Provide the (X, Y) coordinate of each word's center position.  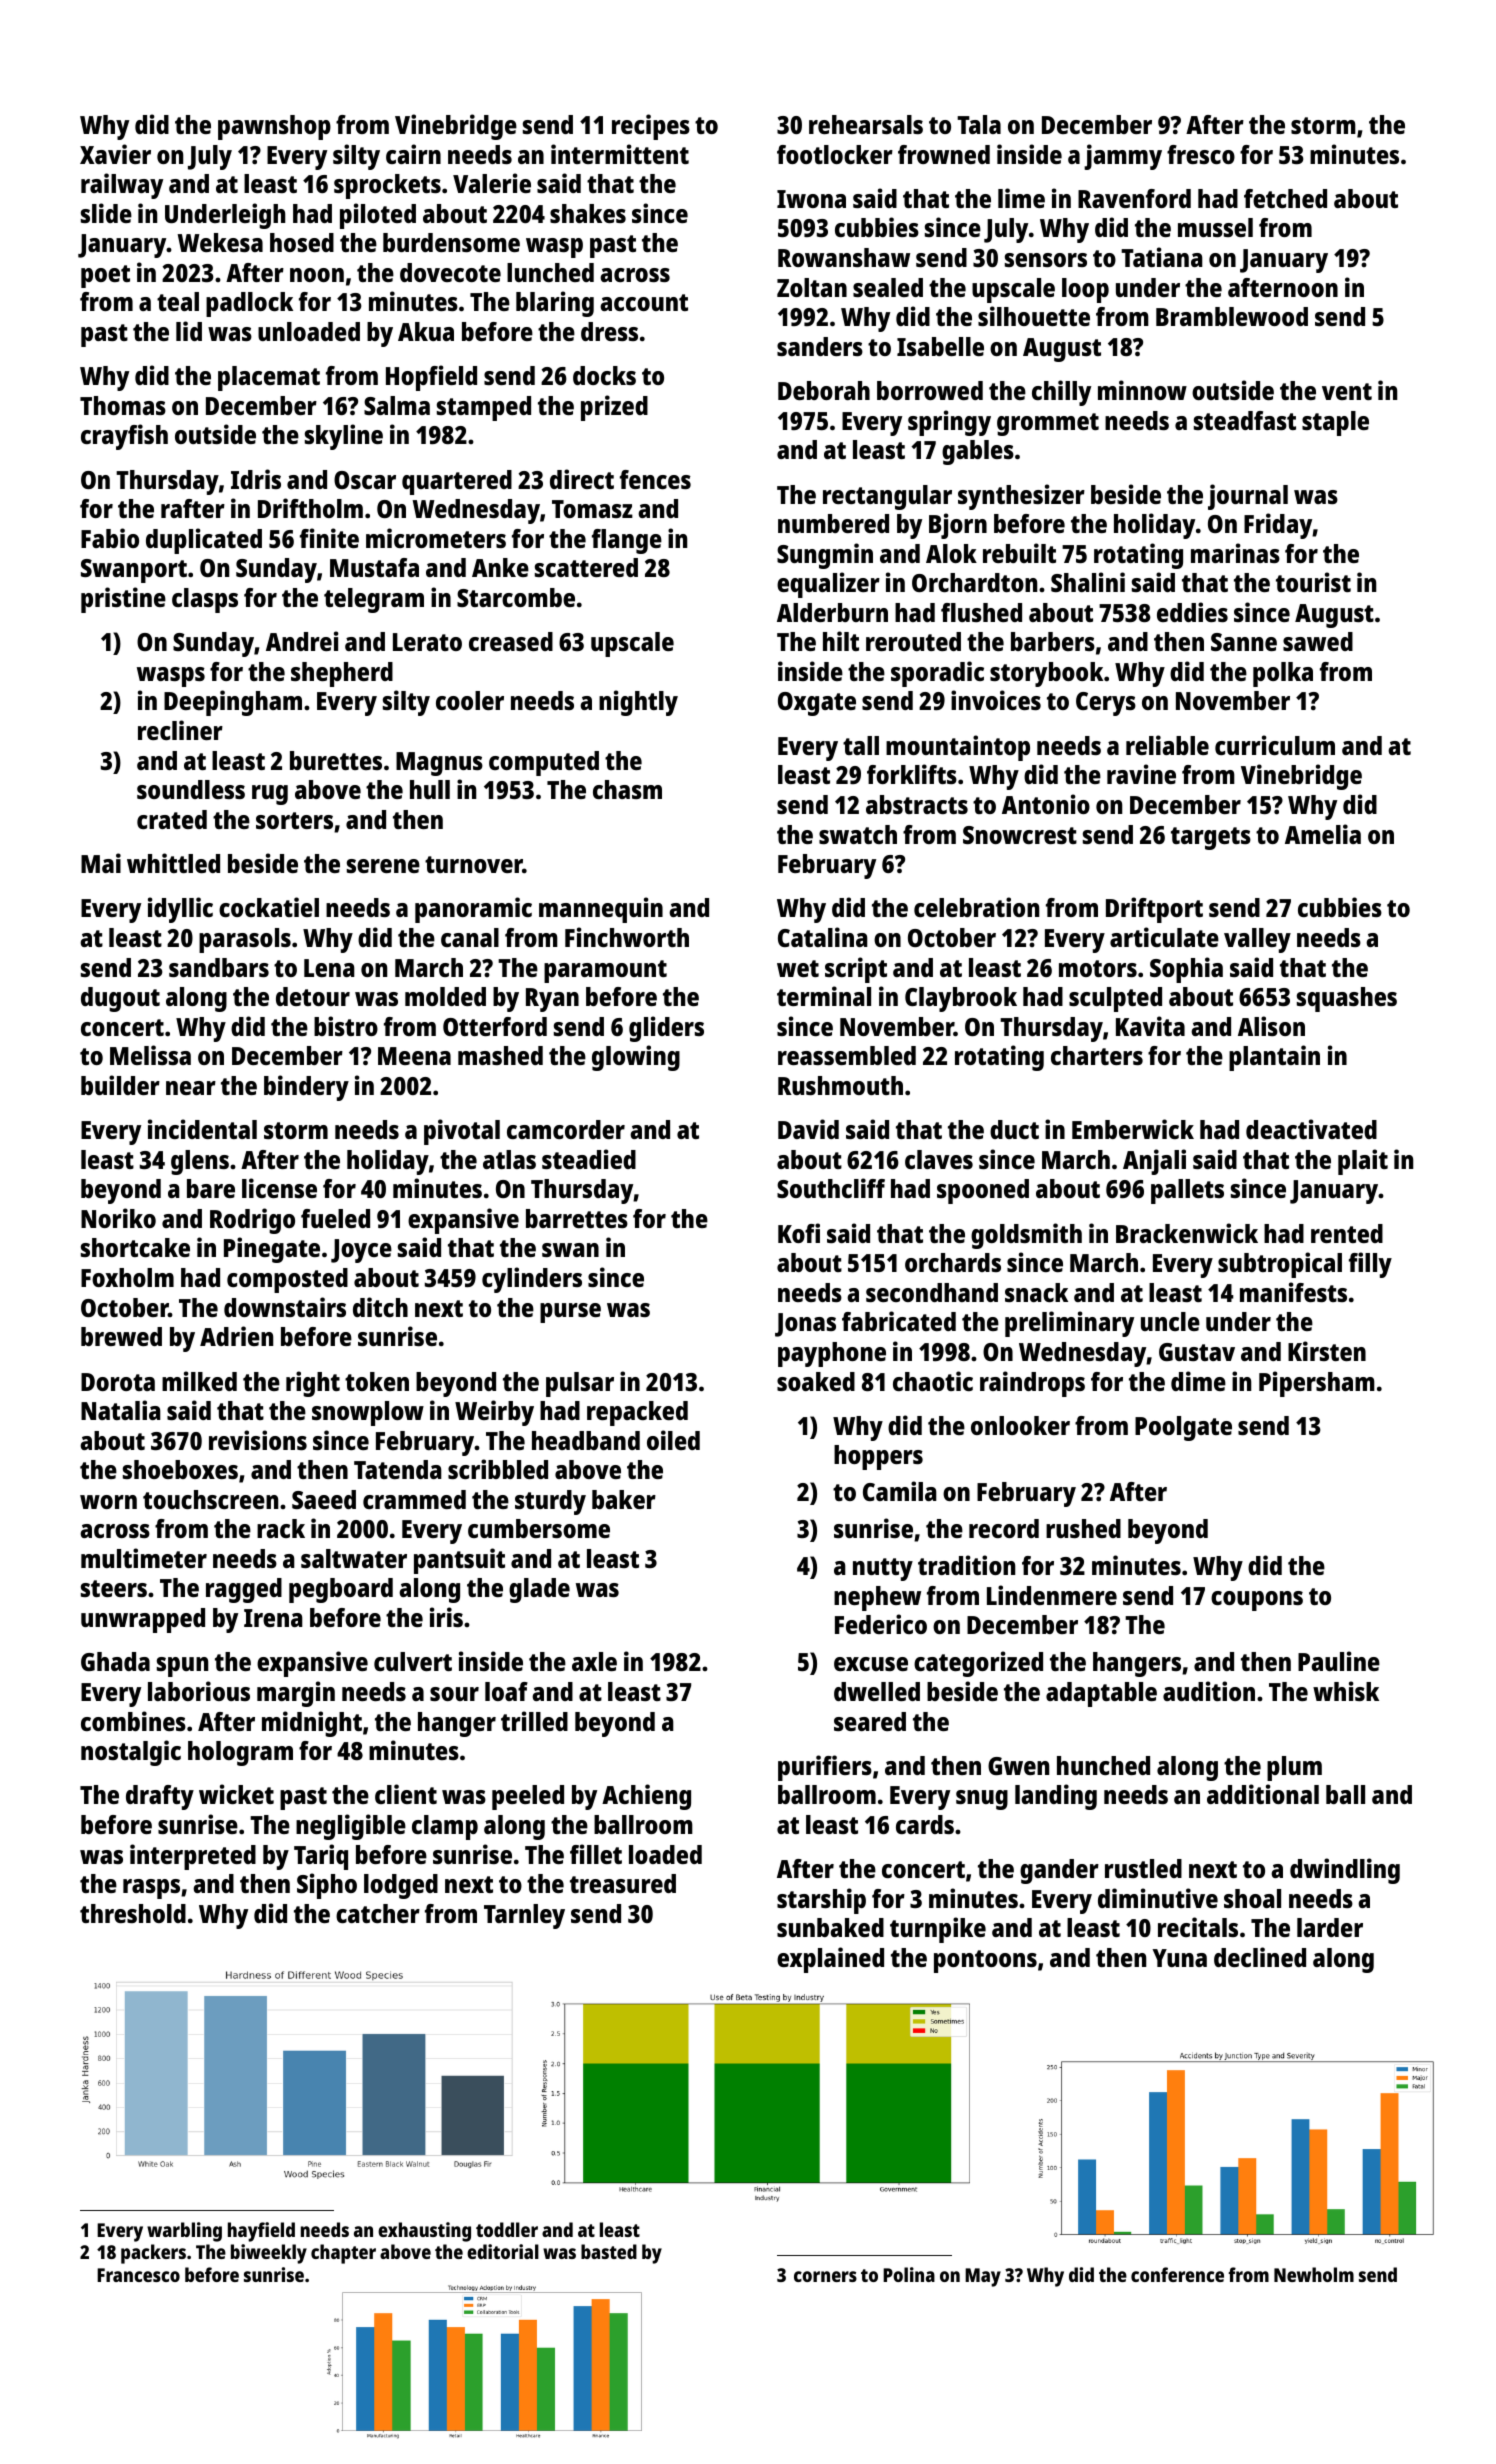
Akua (426, 331)
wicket (236, 1794)
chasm (627, 789)
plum (1294, 1768)
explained (830, 1960)
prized (614, 408)
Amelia (1323, 834)
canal (470, 937)
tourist (1313, 582)
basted (609, 2251)
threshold (133, 1913)
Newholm (1314, 2274)
